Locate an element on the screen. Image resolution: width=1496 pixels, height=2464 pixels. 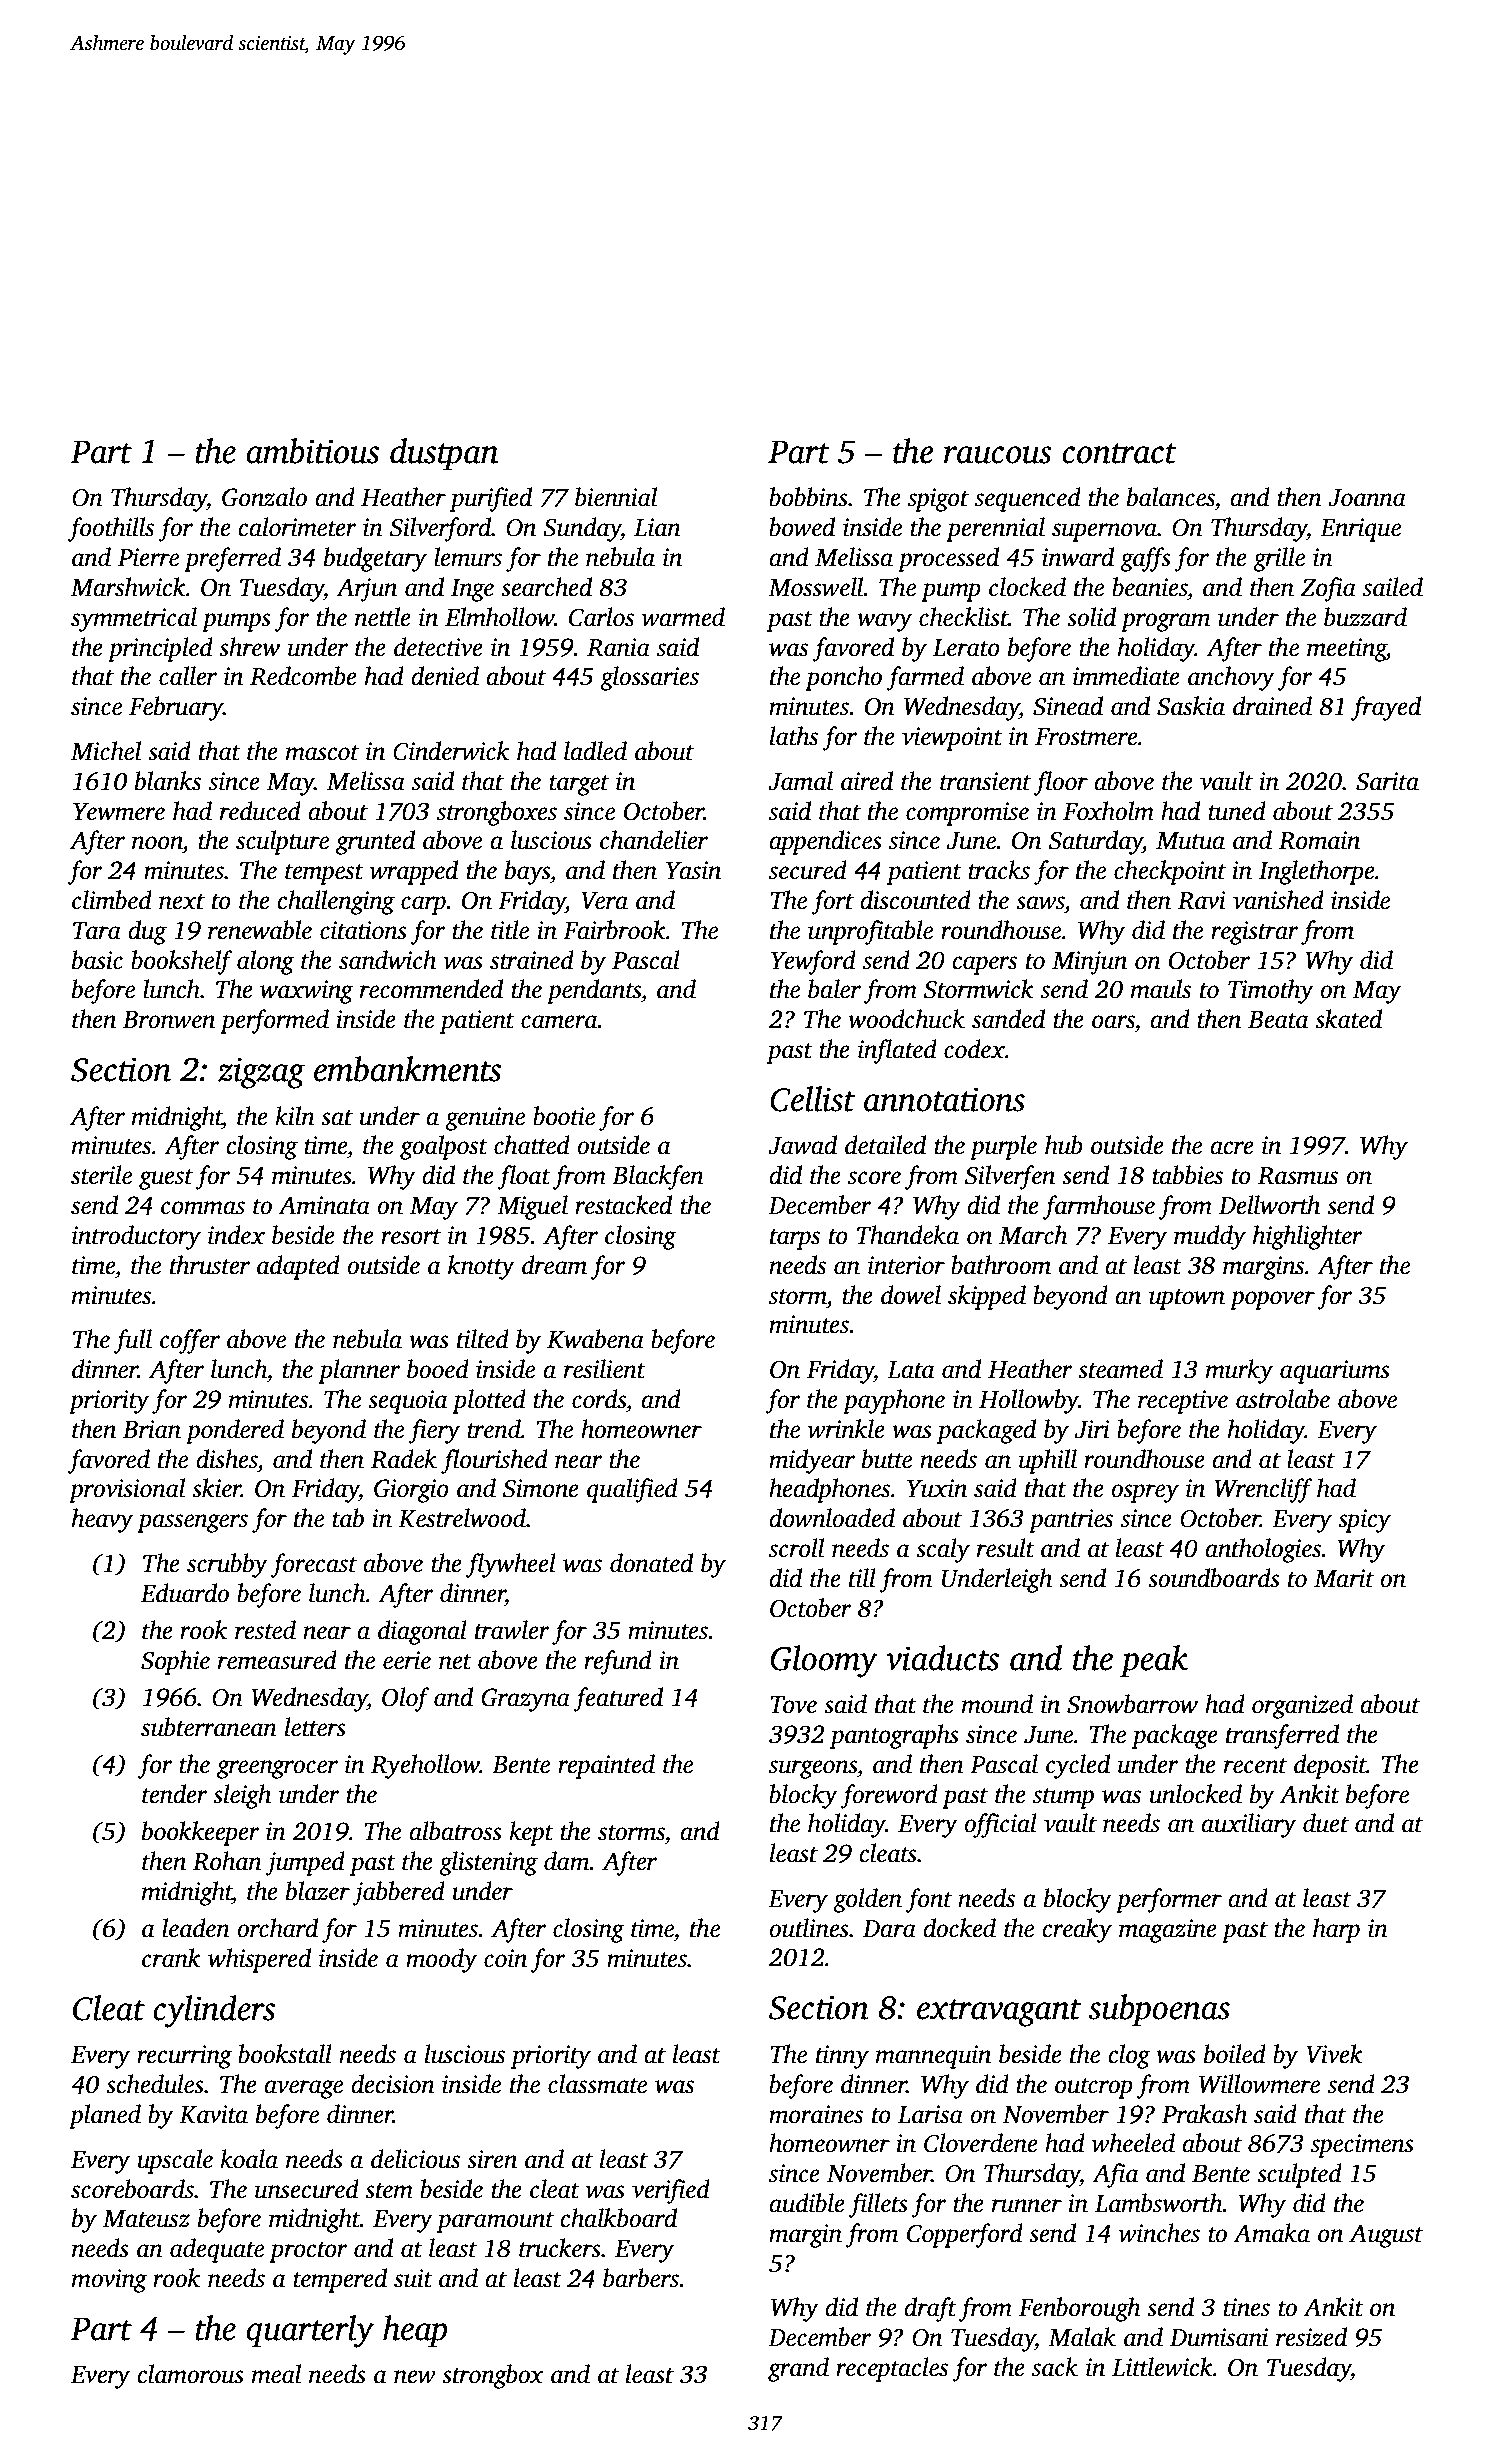
skated is located at coordinates (1348, 1019).
